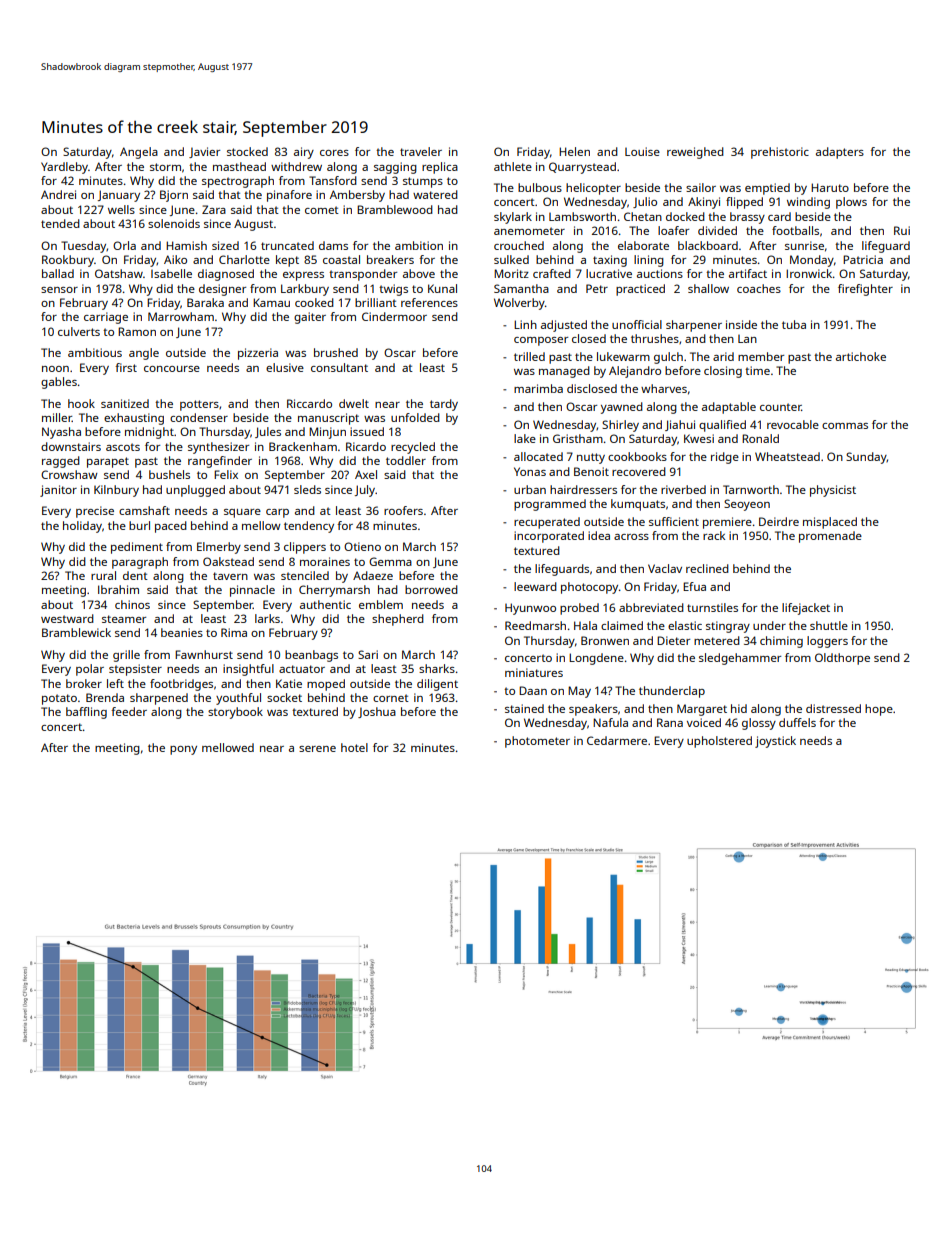 The width and height of the document is (952, 1233). Describe the element at coordinates (199, 405) in the document. I see `potters` at that location.
